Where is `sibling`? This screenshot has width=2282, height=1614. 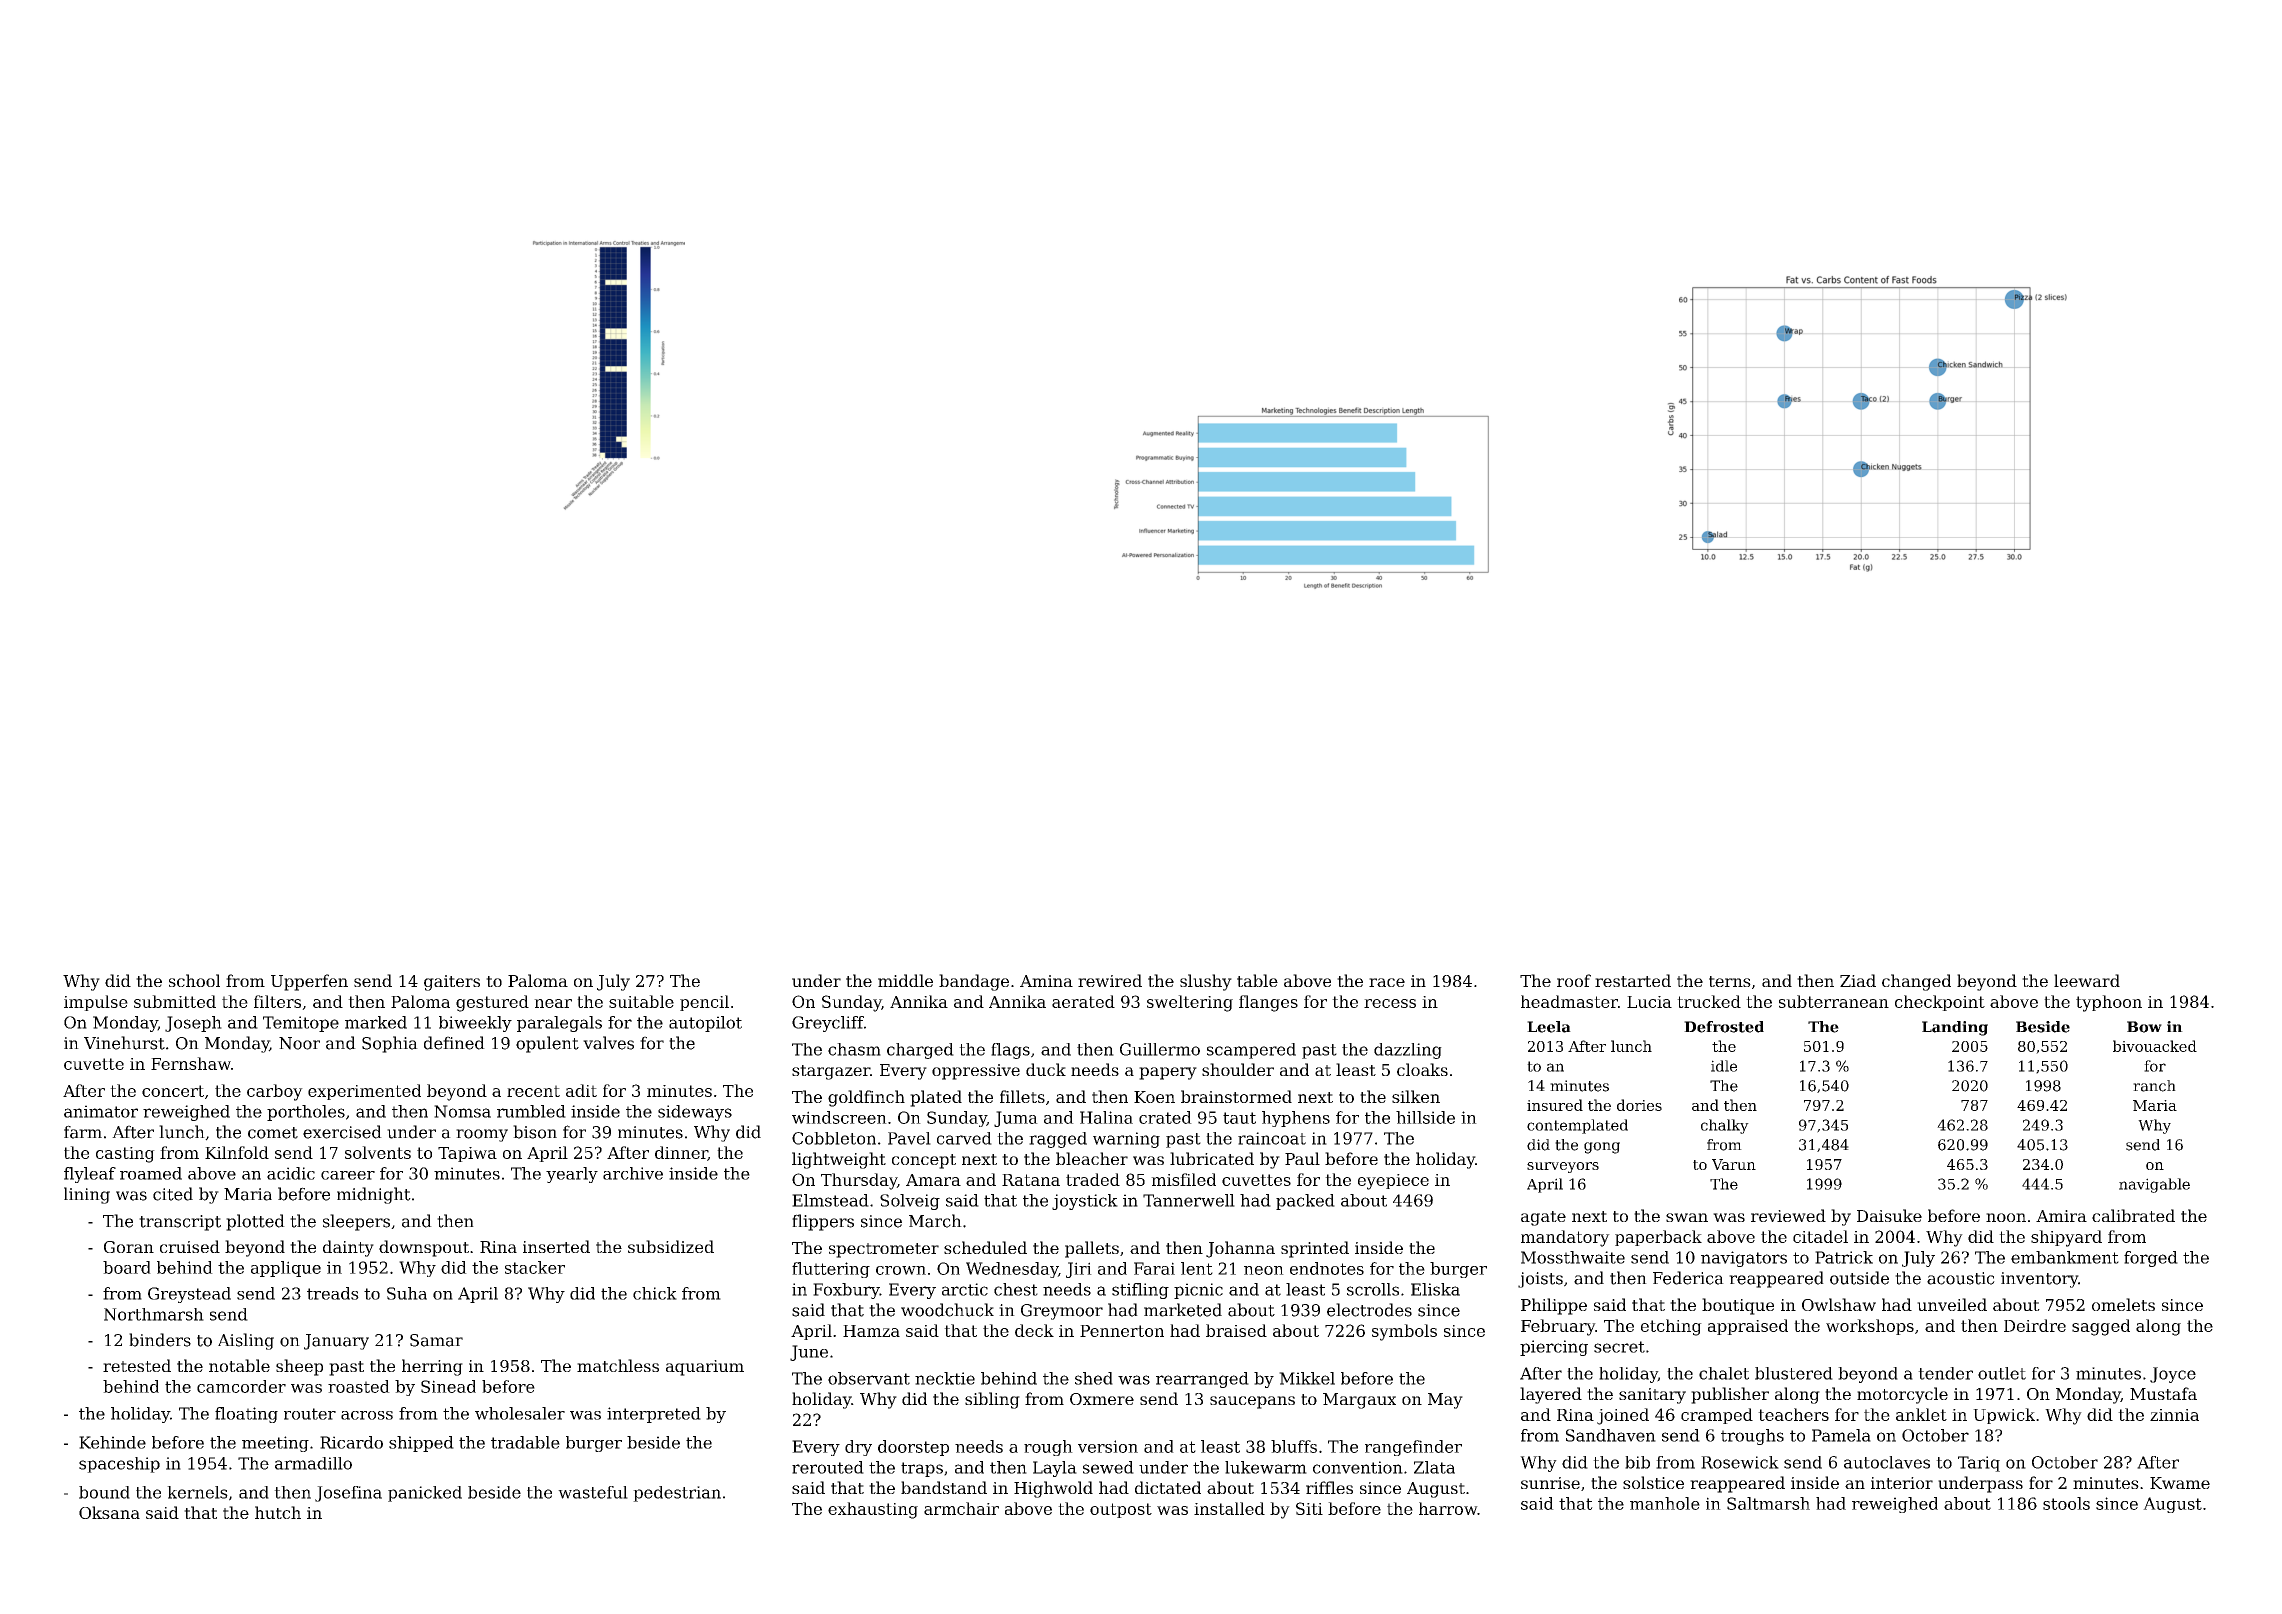
sibling is located at coordinates (992, 1400).
